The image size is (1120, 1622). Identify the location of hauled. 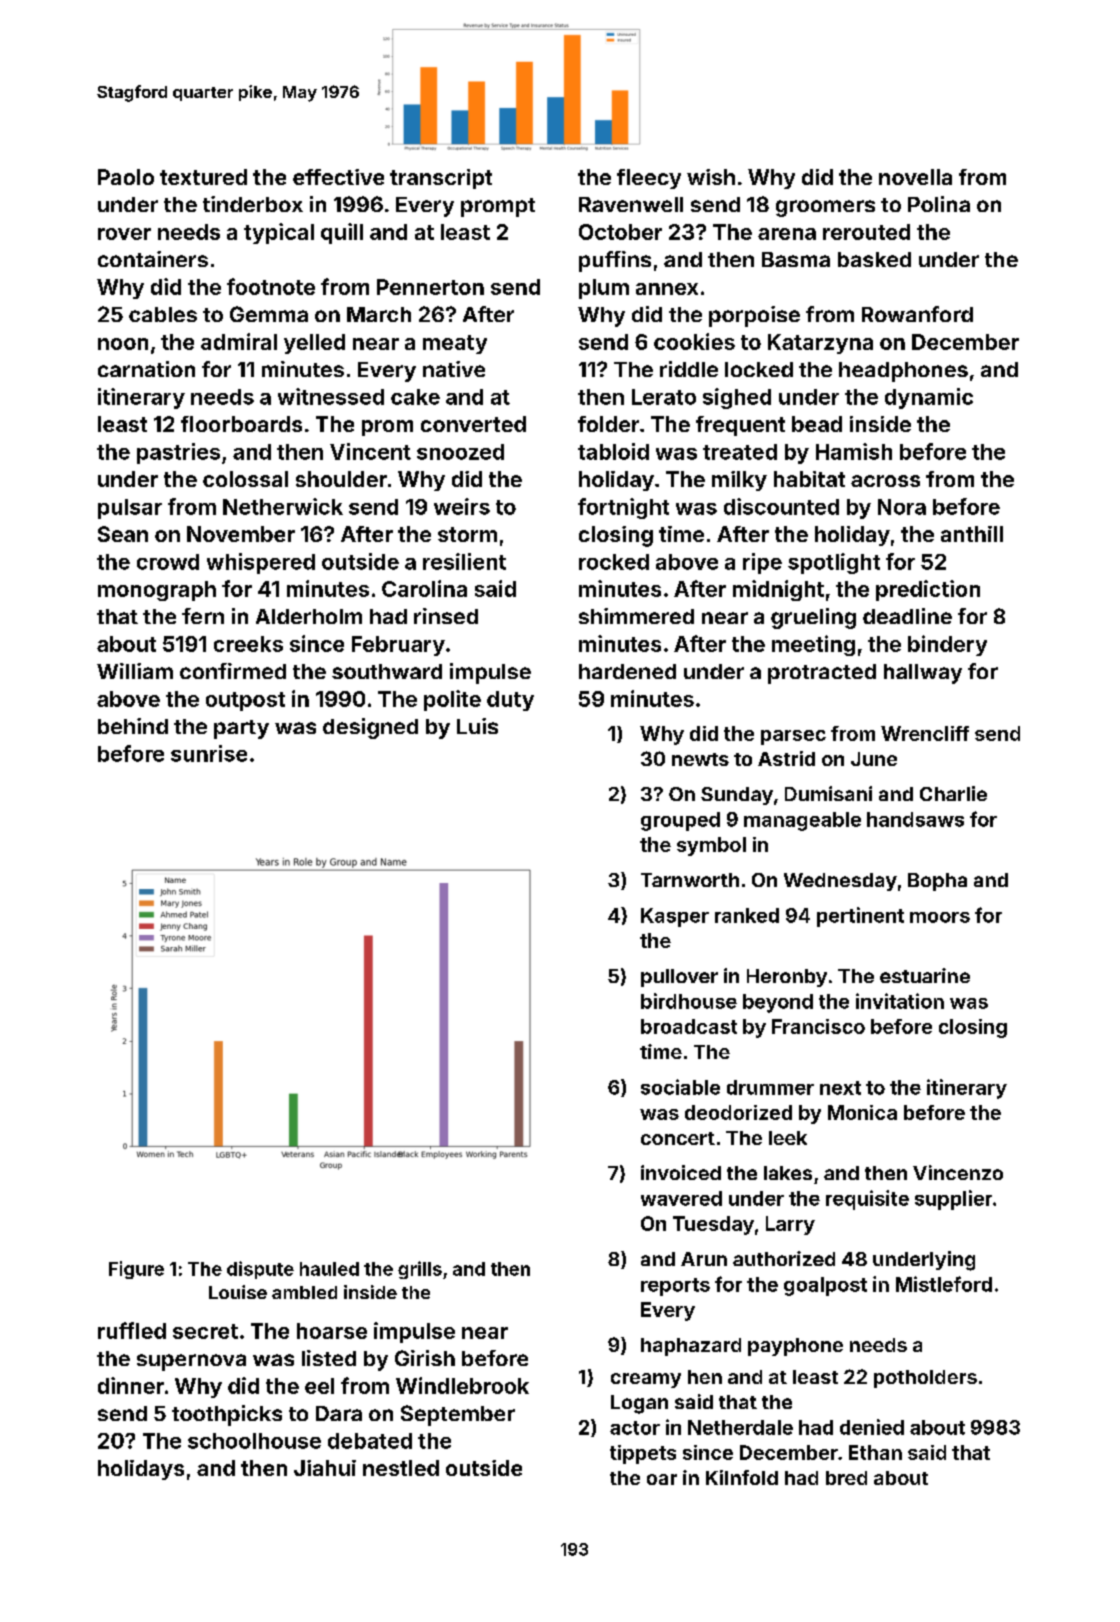
(329, 1269).
